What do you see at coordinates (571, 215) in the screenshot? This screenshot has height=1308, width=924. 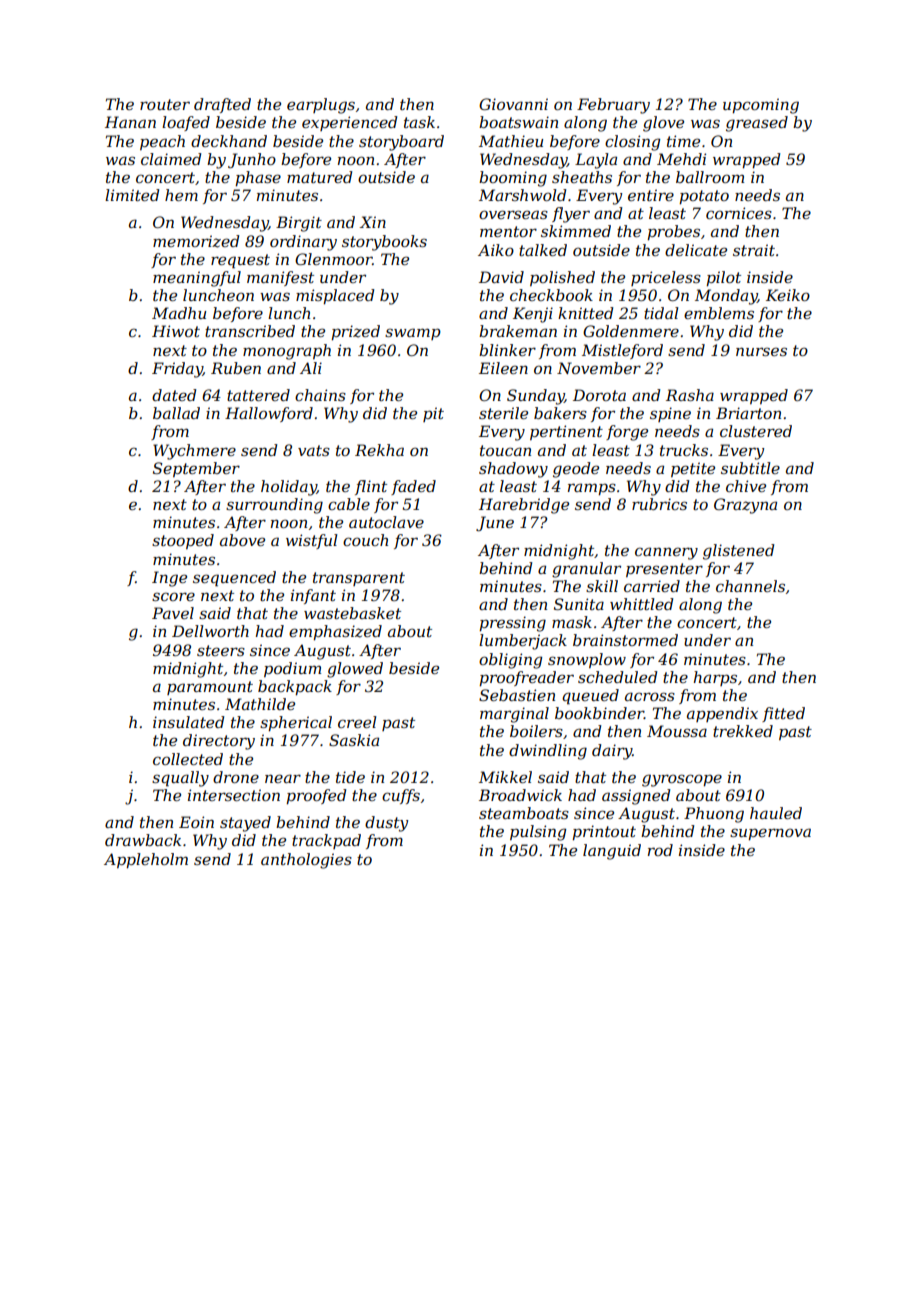 I see `flyer` at bounding box center [571, 215].
